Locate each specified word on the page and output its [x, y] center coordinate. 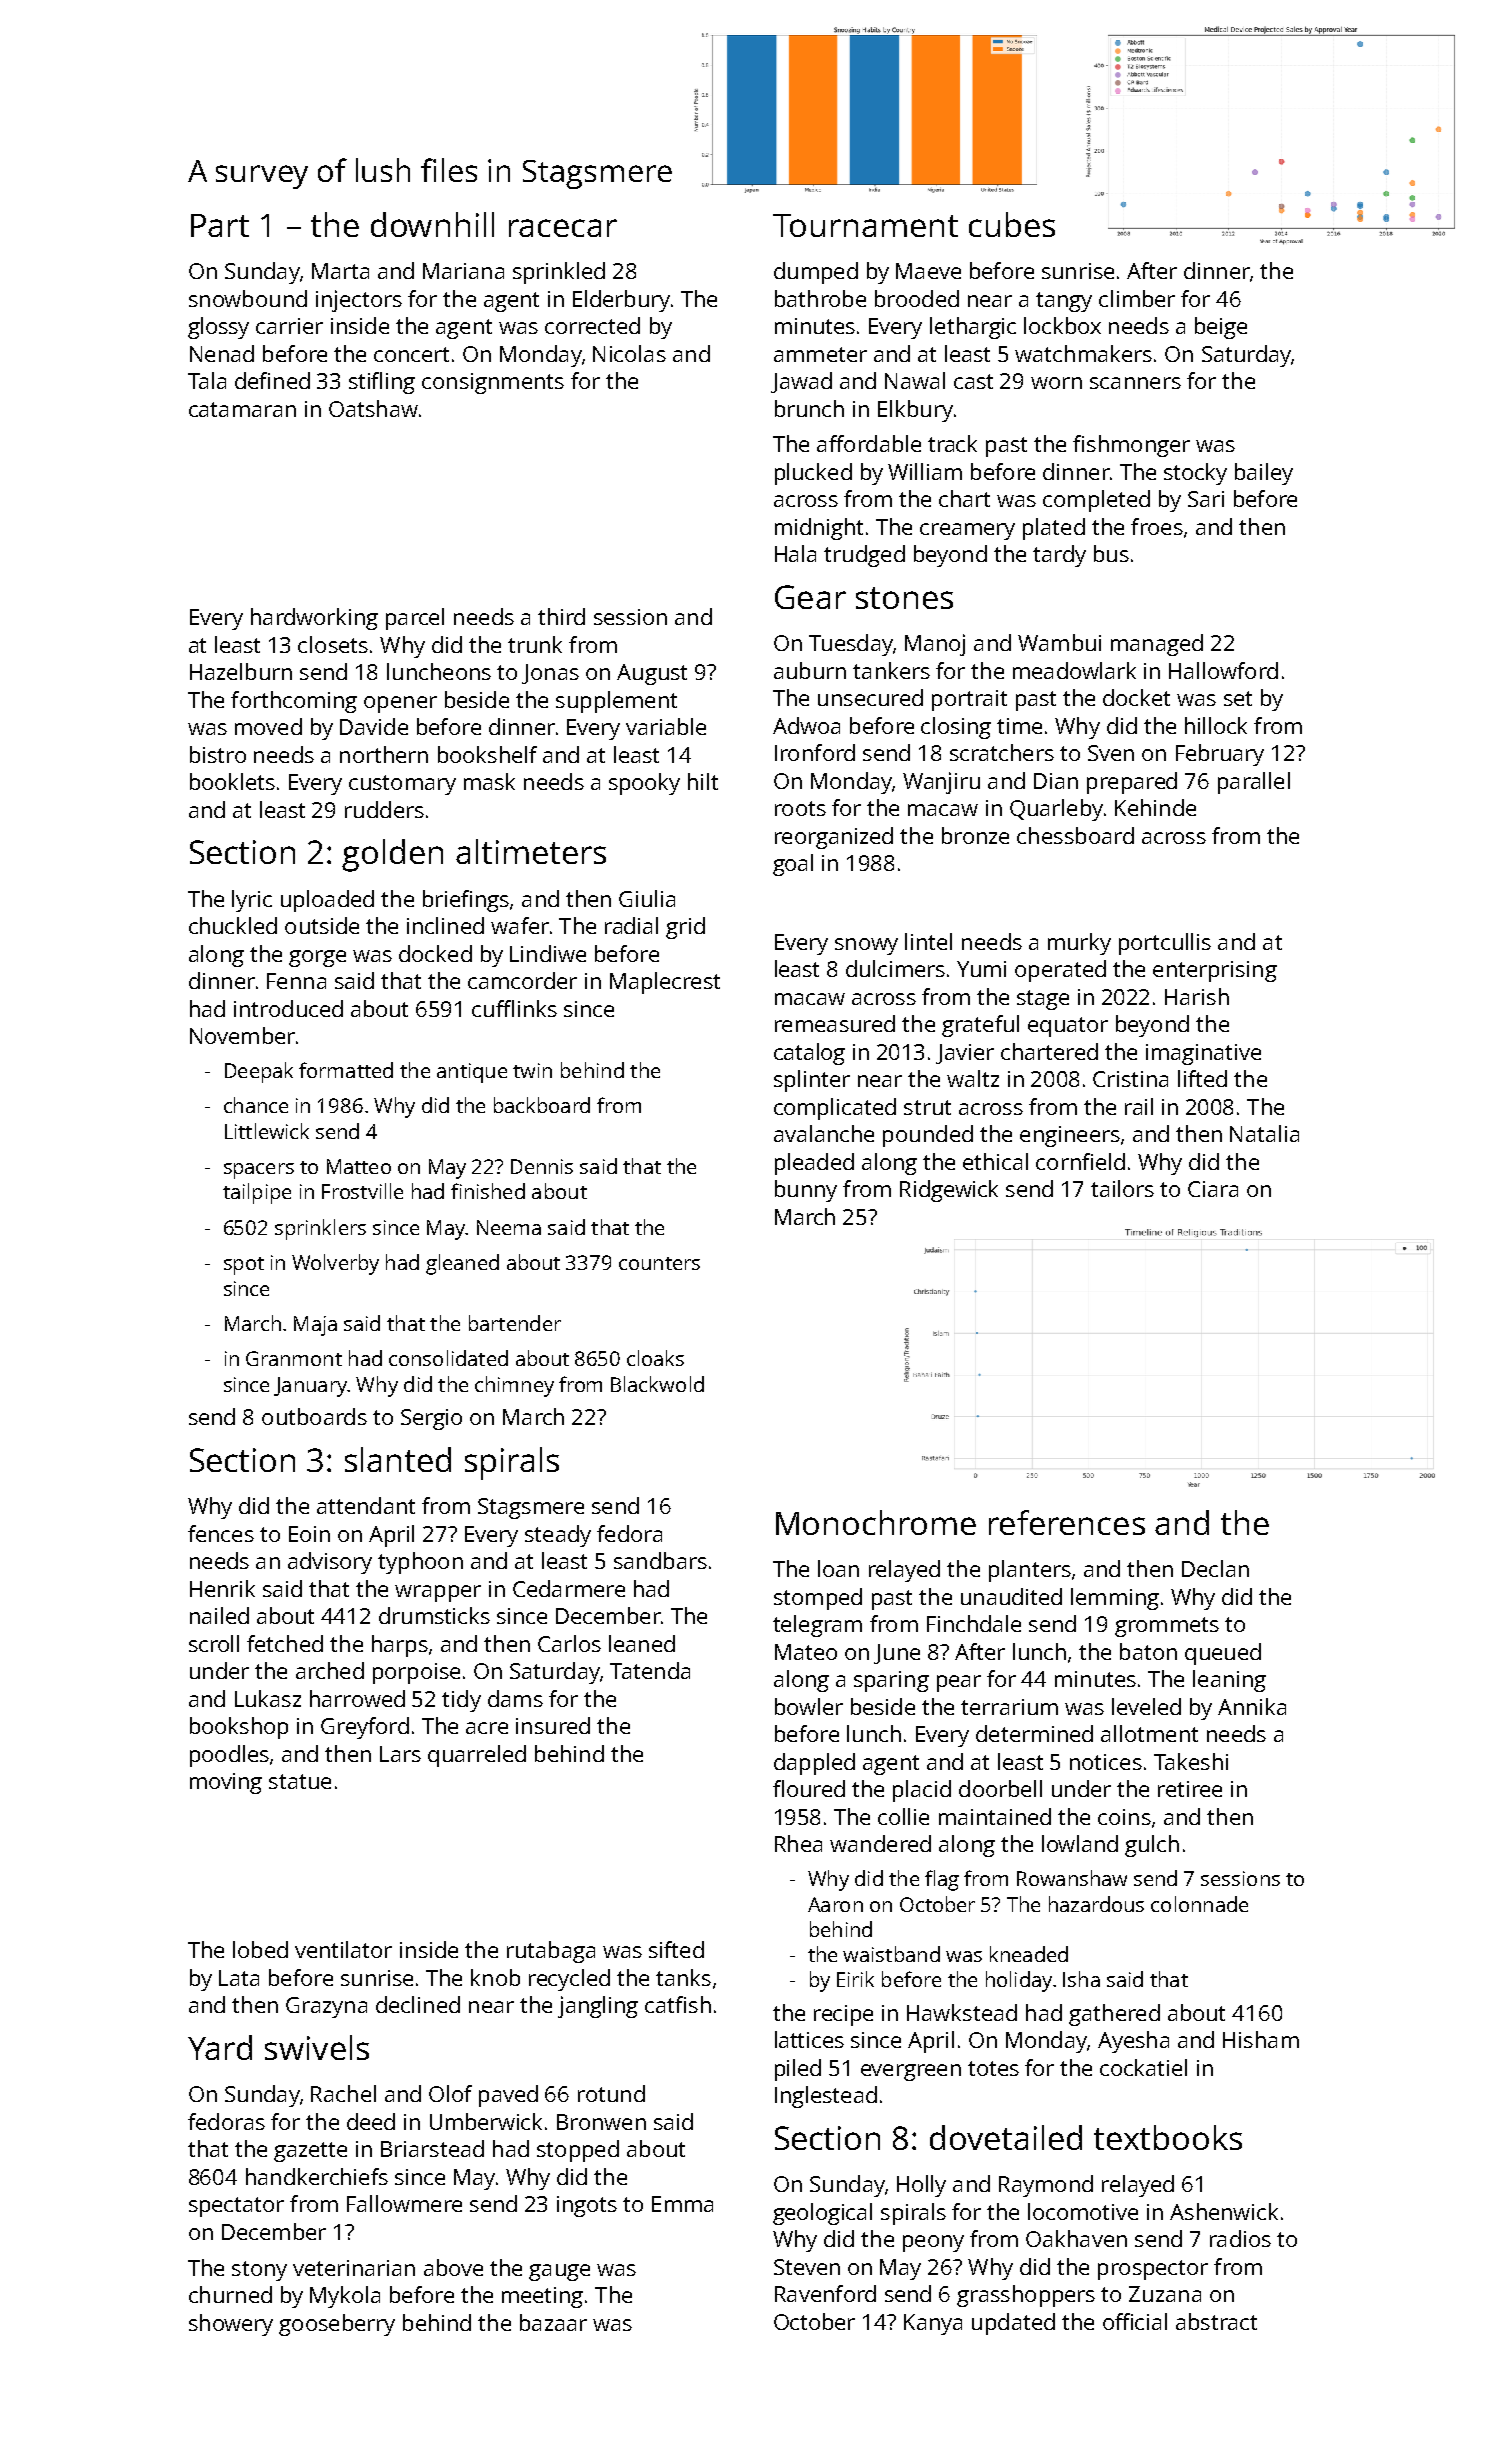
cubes [1012, 224]
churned [230, 2294]
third [561, 616]
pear [959, 1683]
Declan [1215, 1568]
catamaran [242, 409]
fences [221, 1533]
